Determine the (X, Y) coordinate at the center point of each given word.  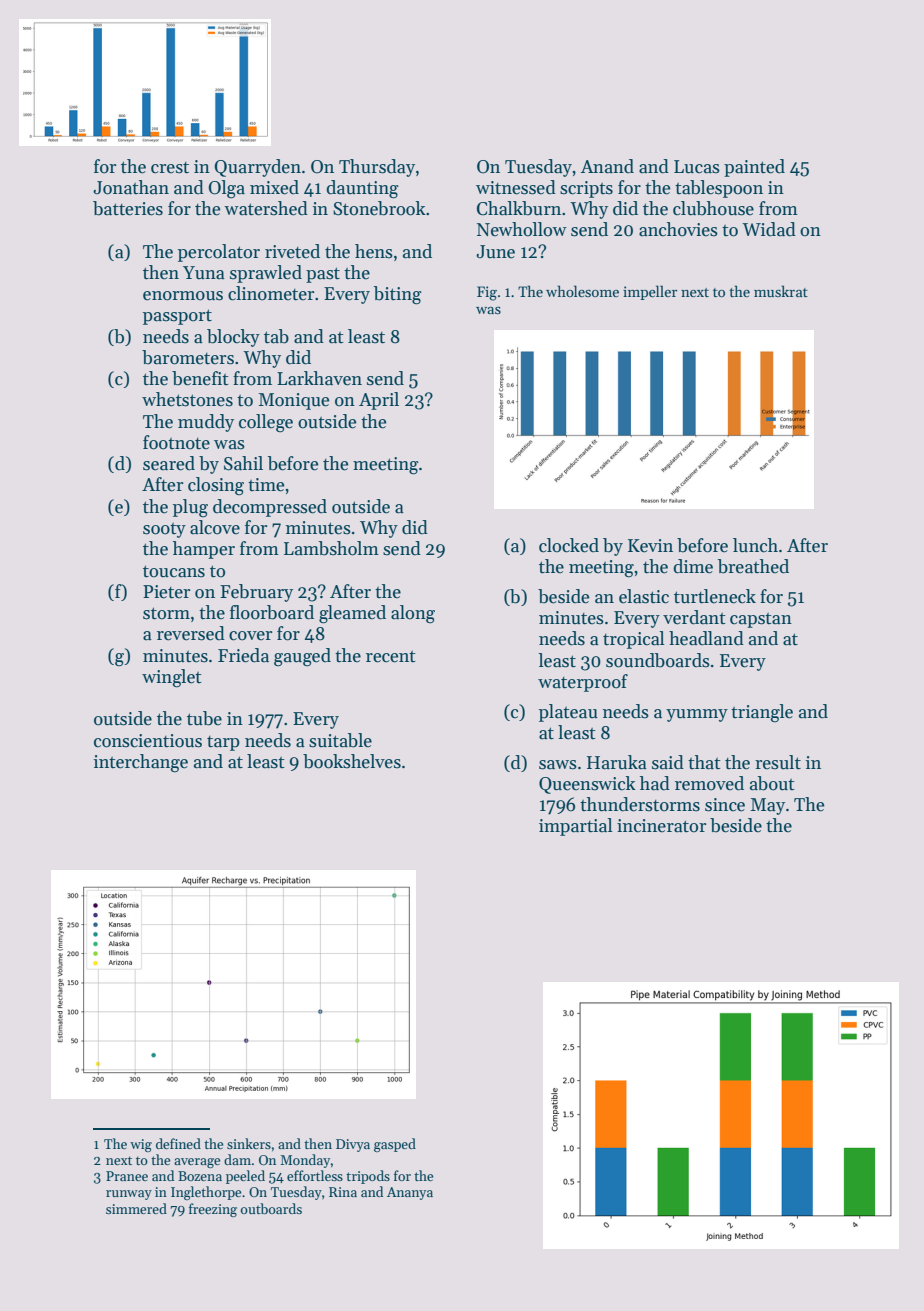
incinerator (661, 826)
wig (141, 1145)
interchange (141, 763)
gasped (395, 1145)
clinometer (271, 293)
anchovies (678, 229)
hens (374, 251)
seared (169, 463)
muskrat (781, 291)
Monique (294, 401)
